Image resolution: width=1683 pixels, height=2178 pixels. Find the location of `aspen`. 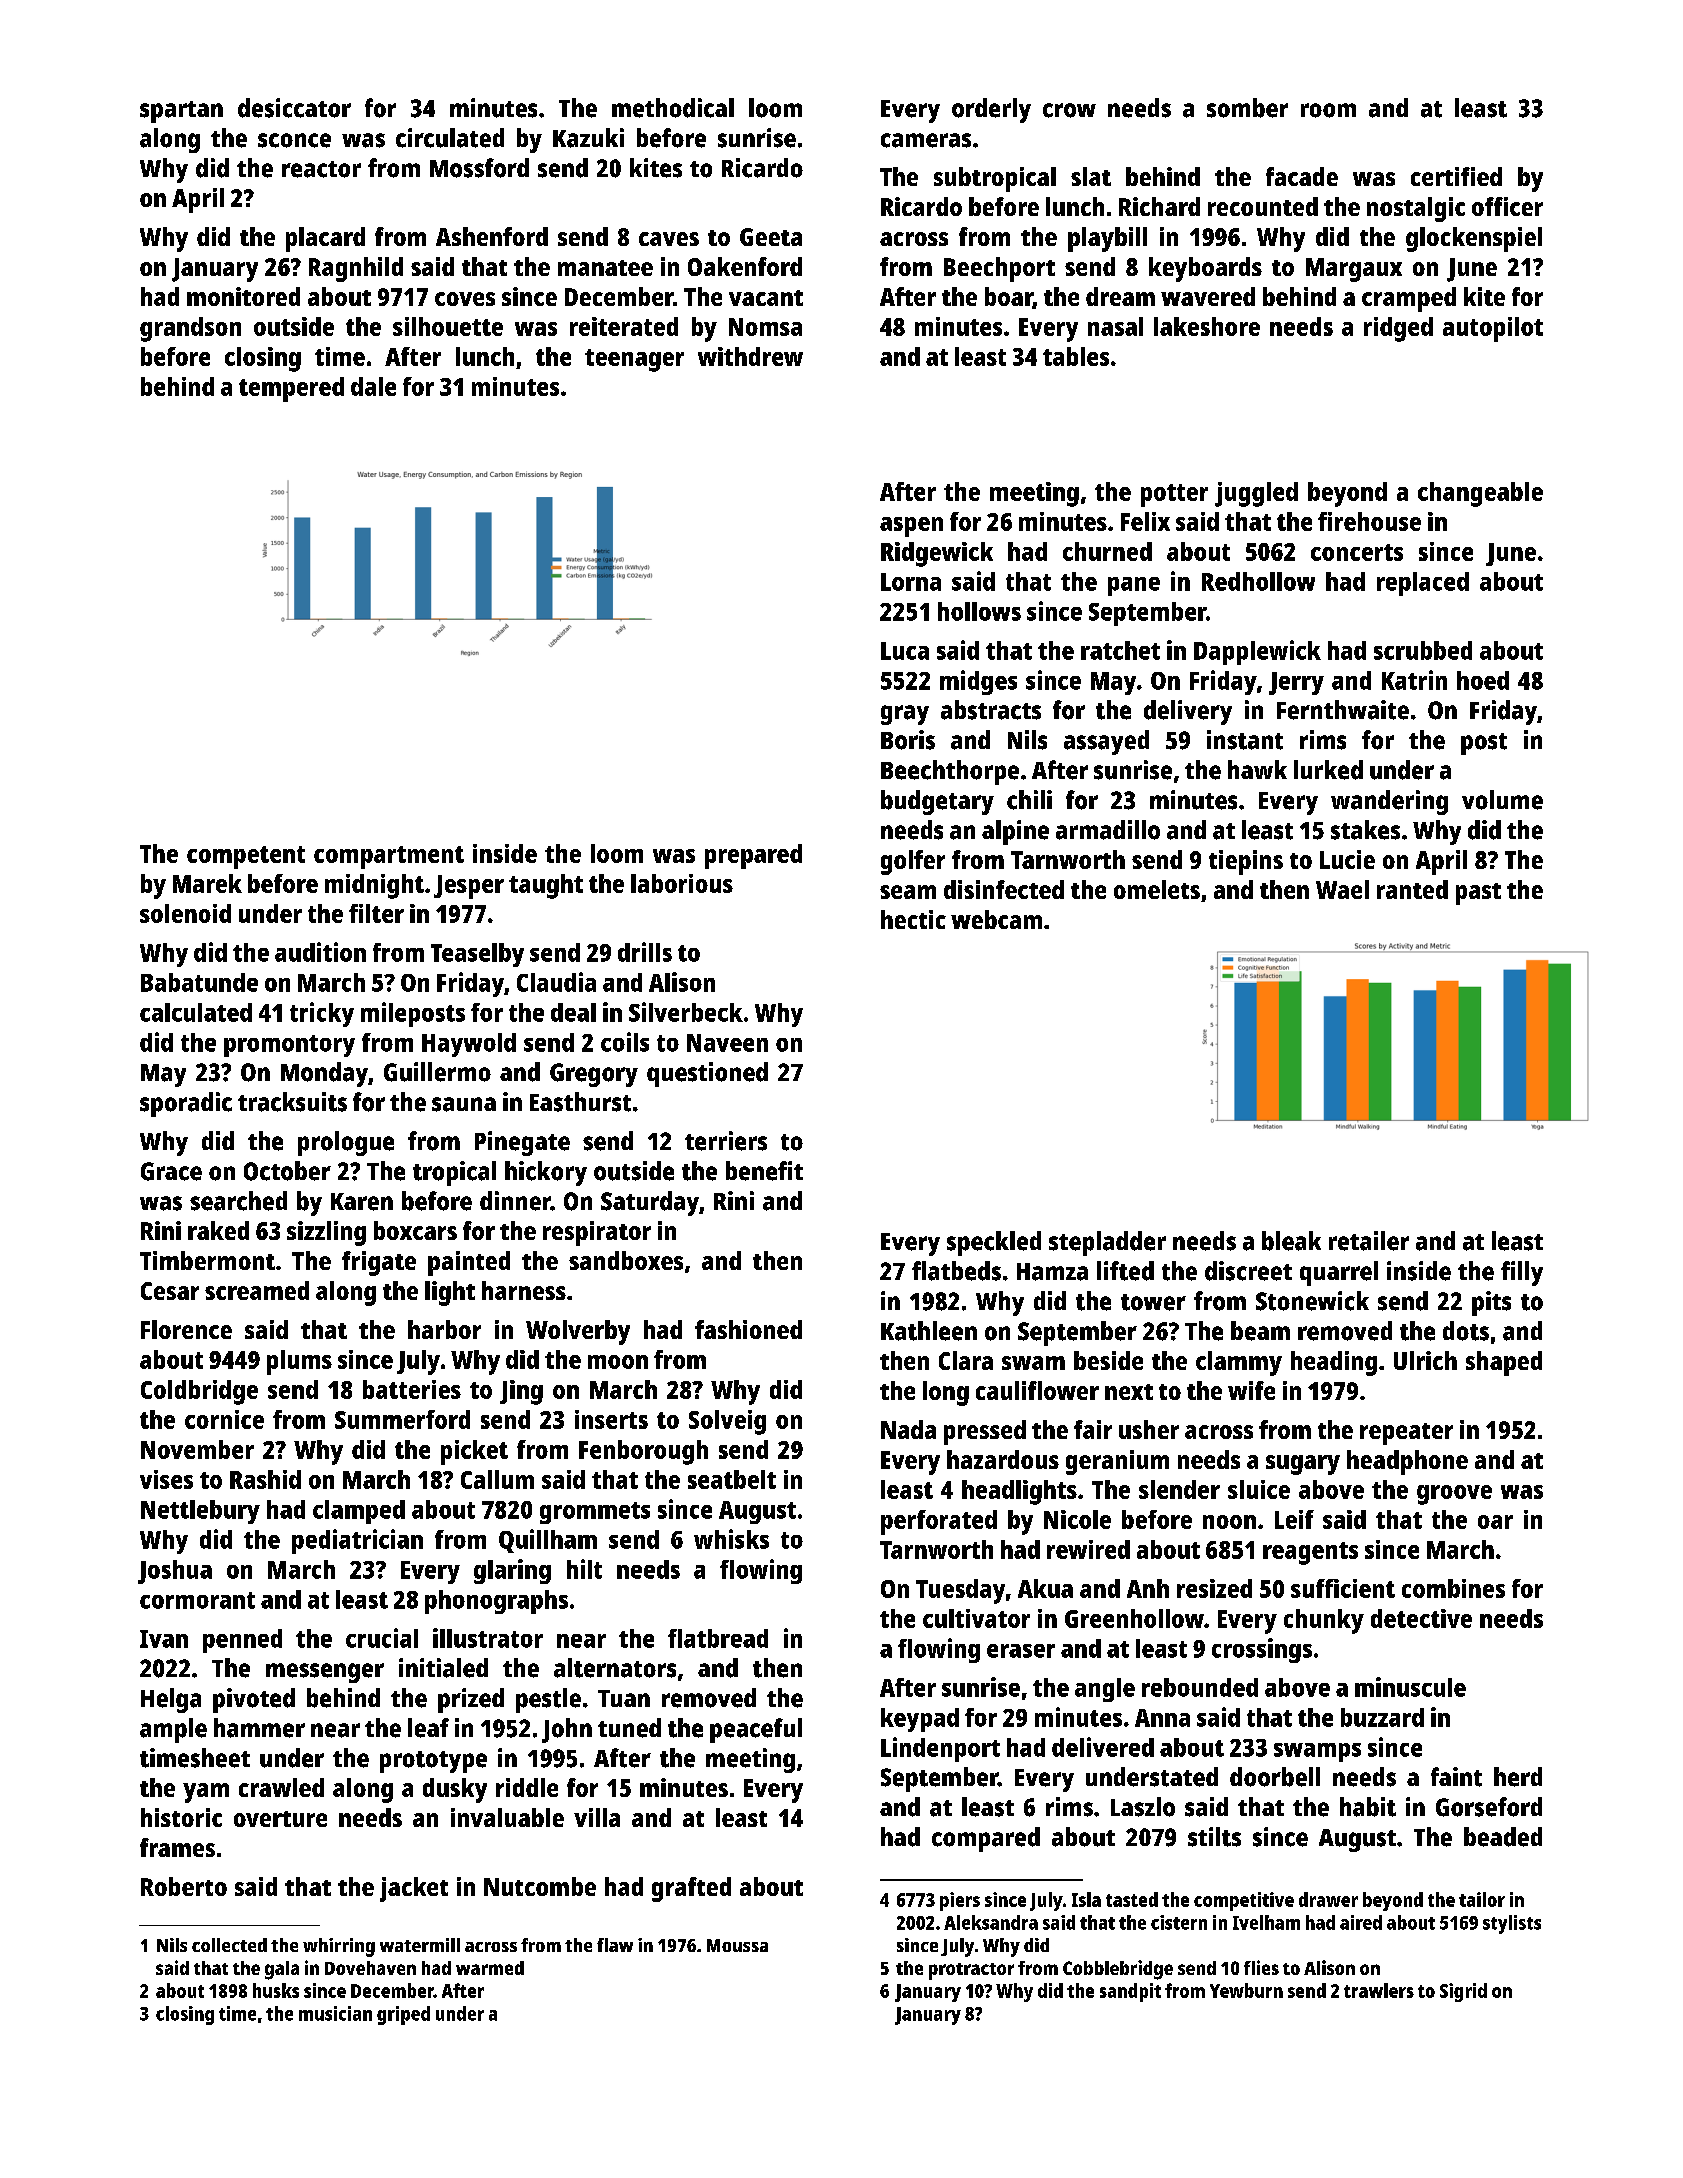

aspen is located at coordinates (911, 527).
